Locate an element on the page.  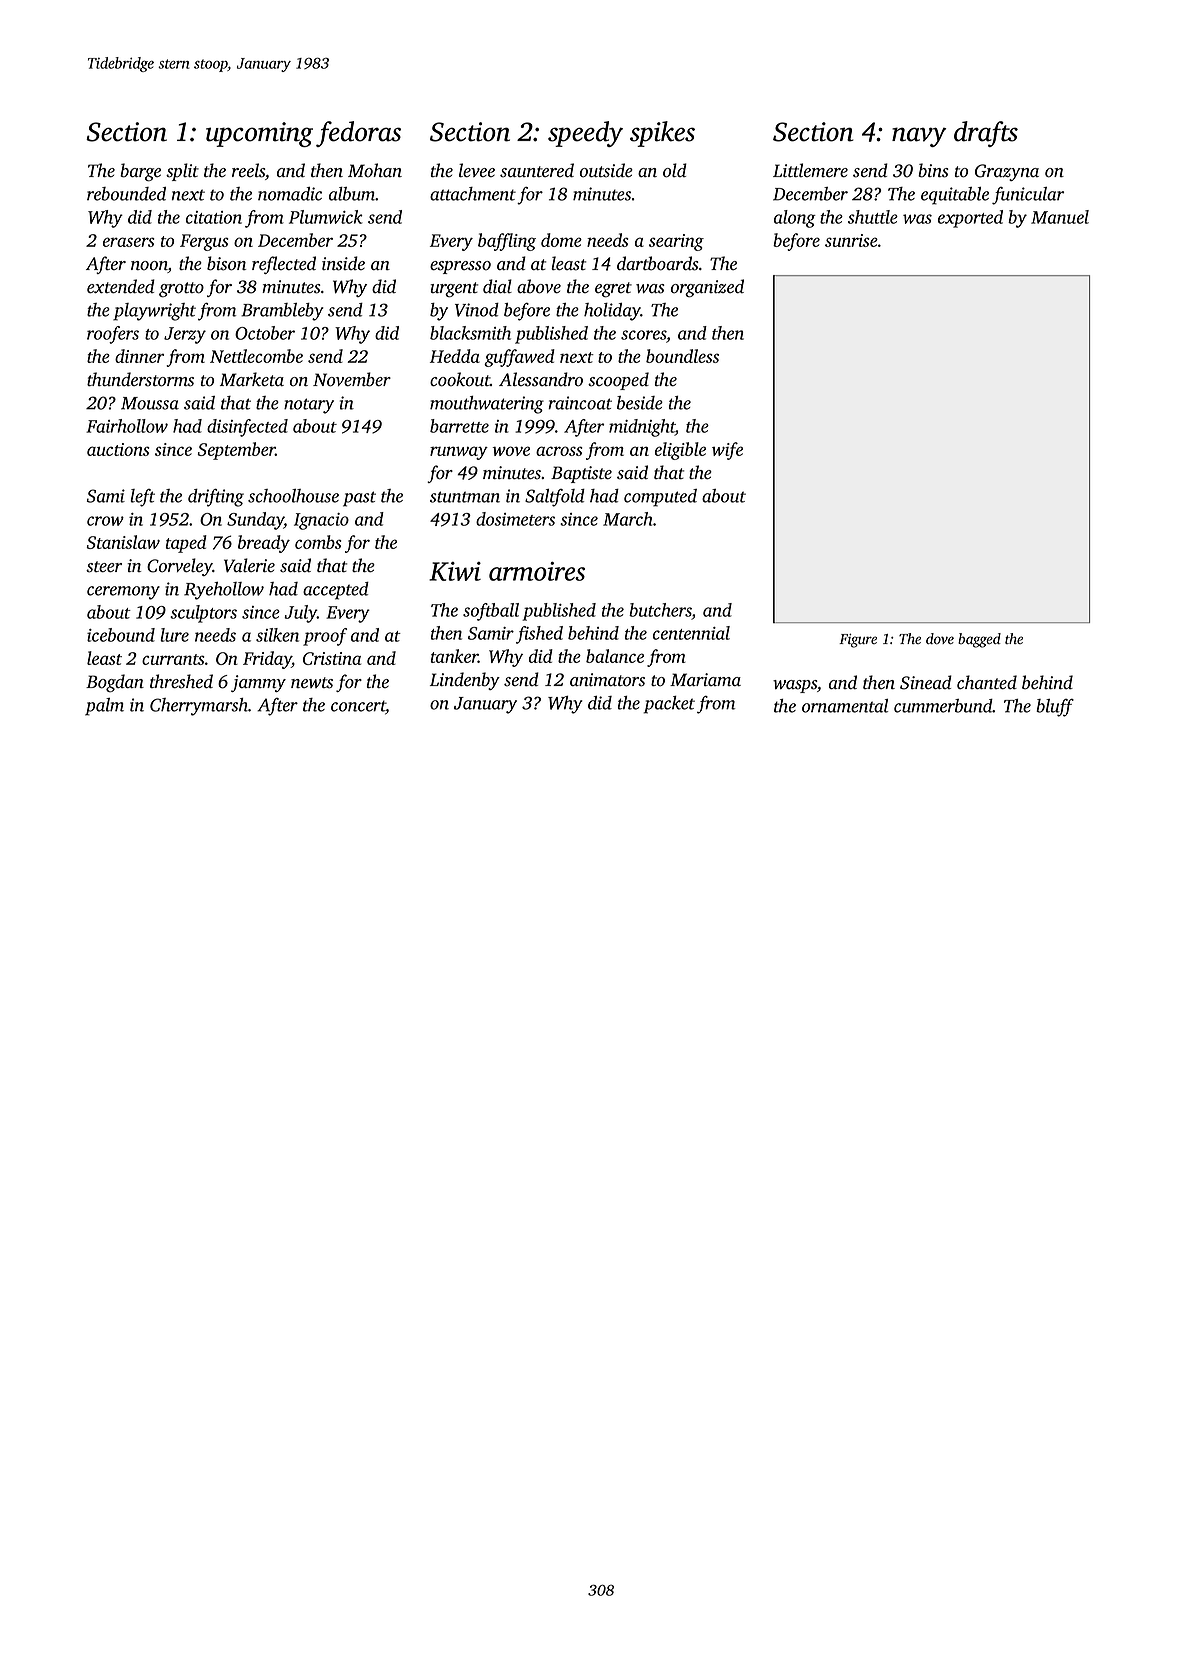
Grazyna is located at coordinates (1007, 172).
